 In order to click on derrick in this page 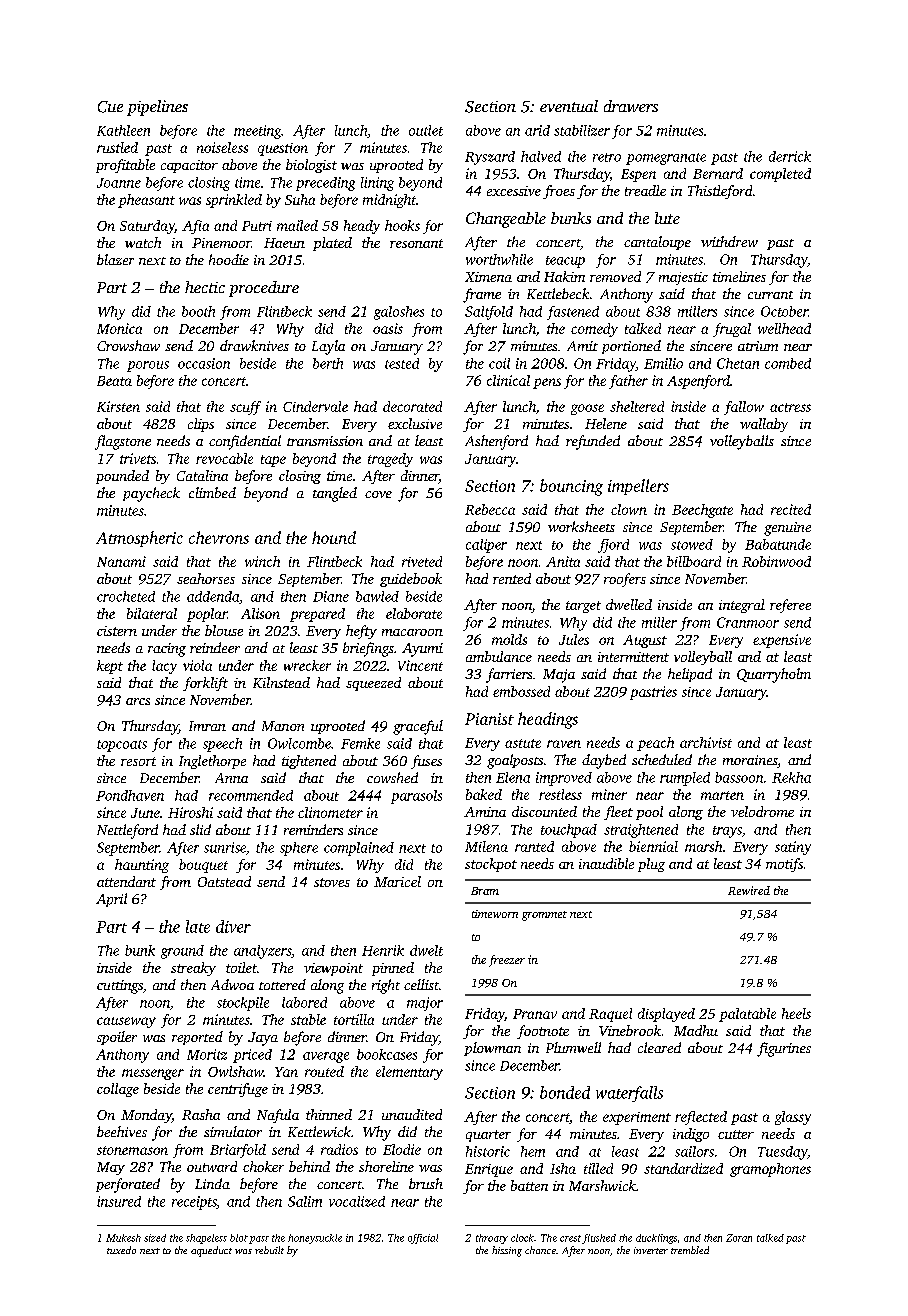, I will do `click(790, 156)`.
